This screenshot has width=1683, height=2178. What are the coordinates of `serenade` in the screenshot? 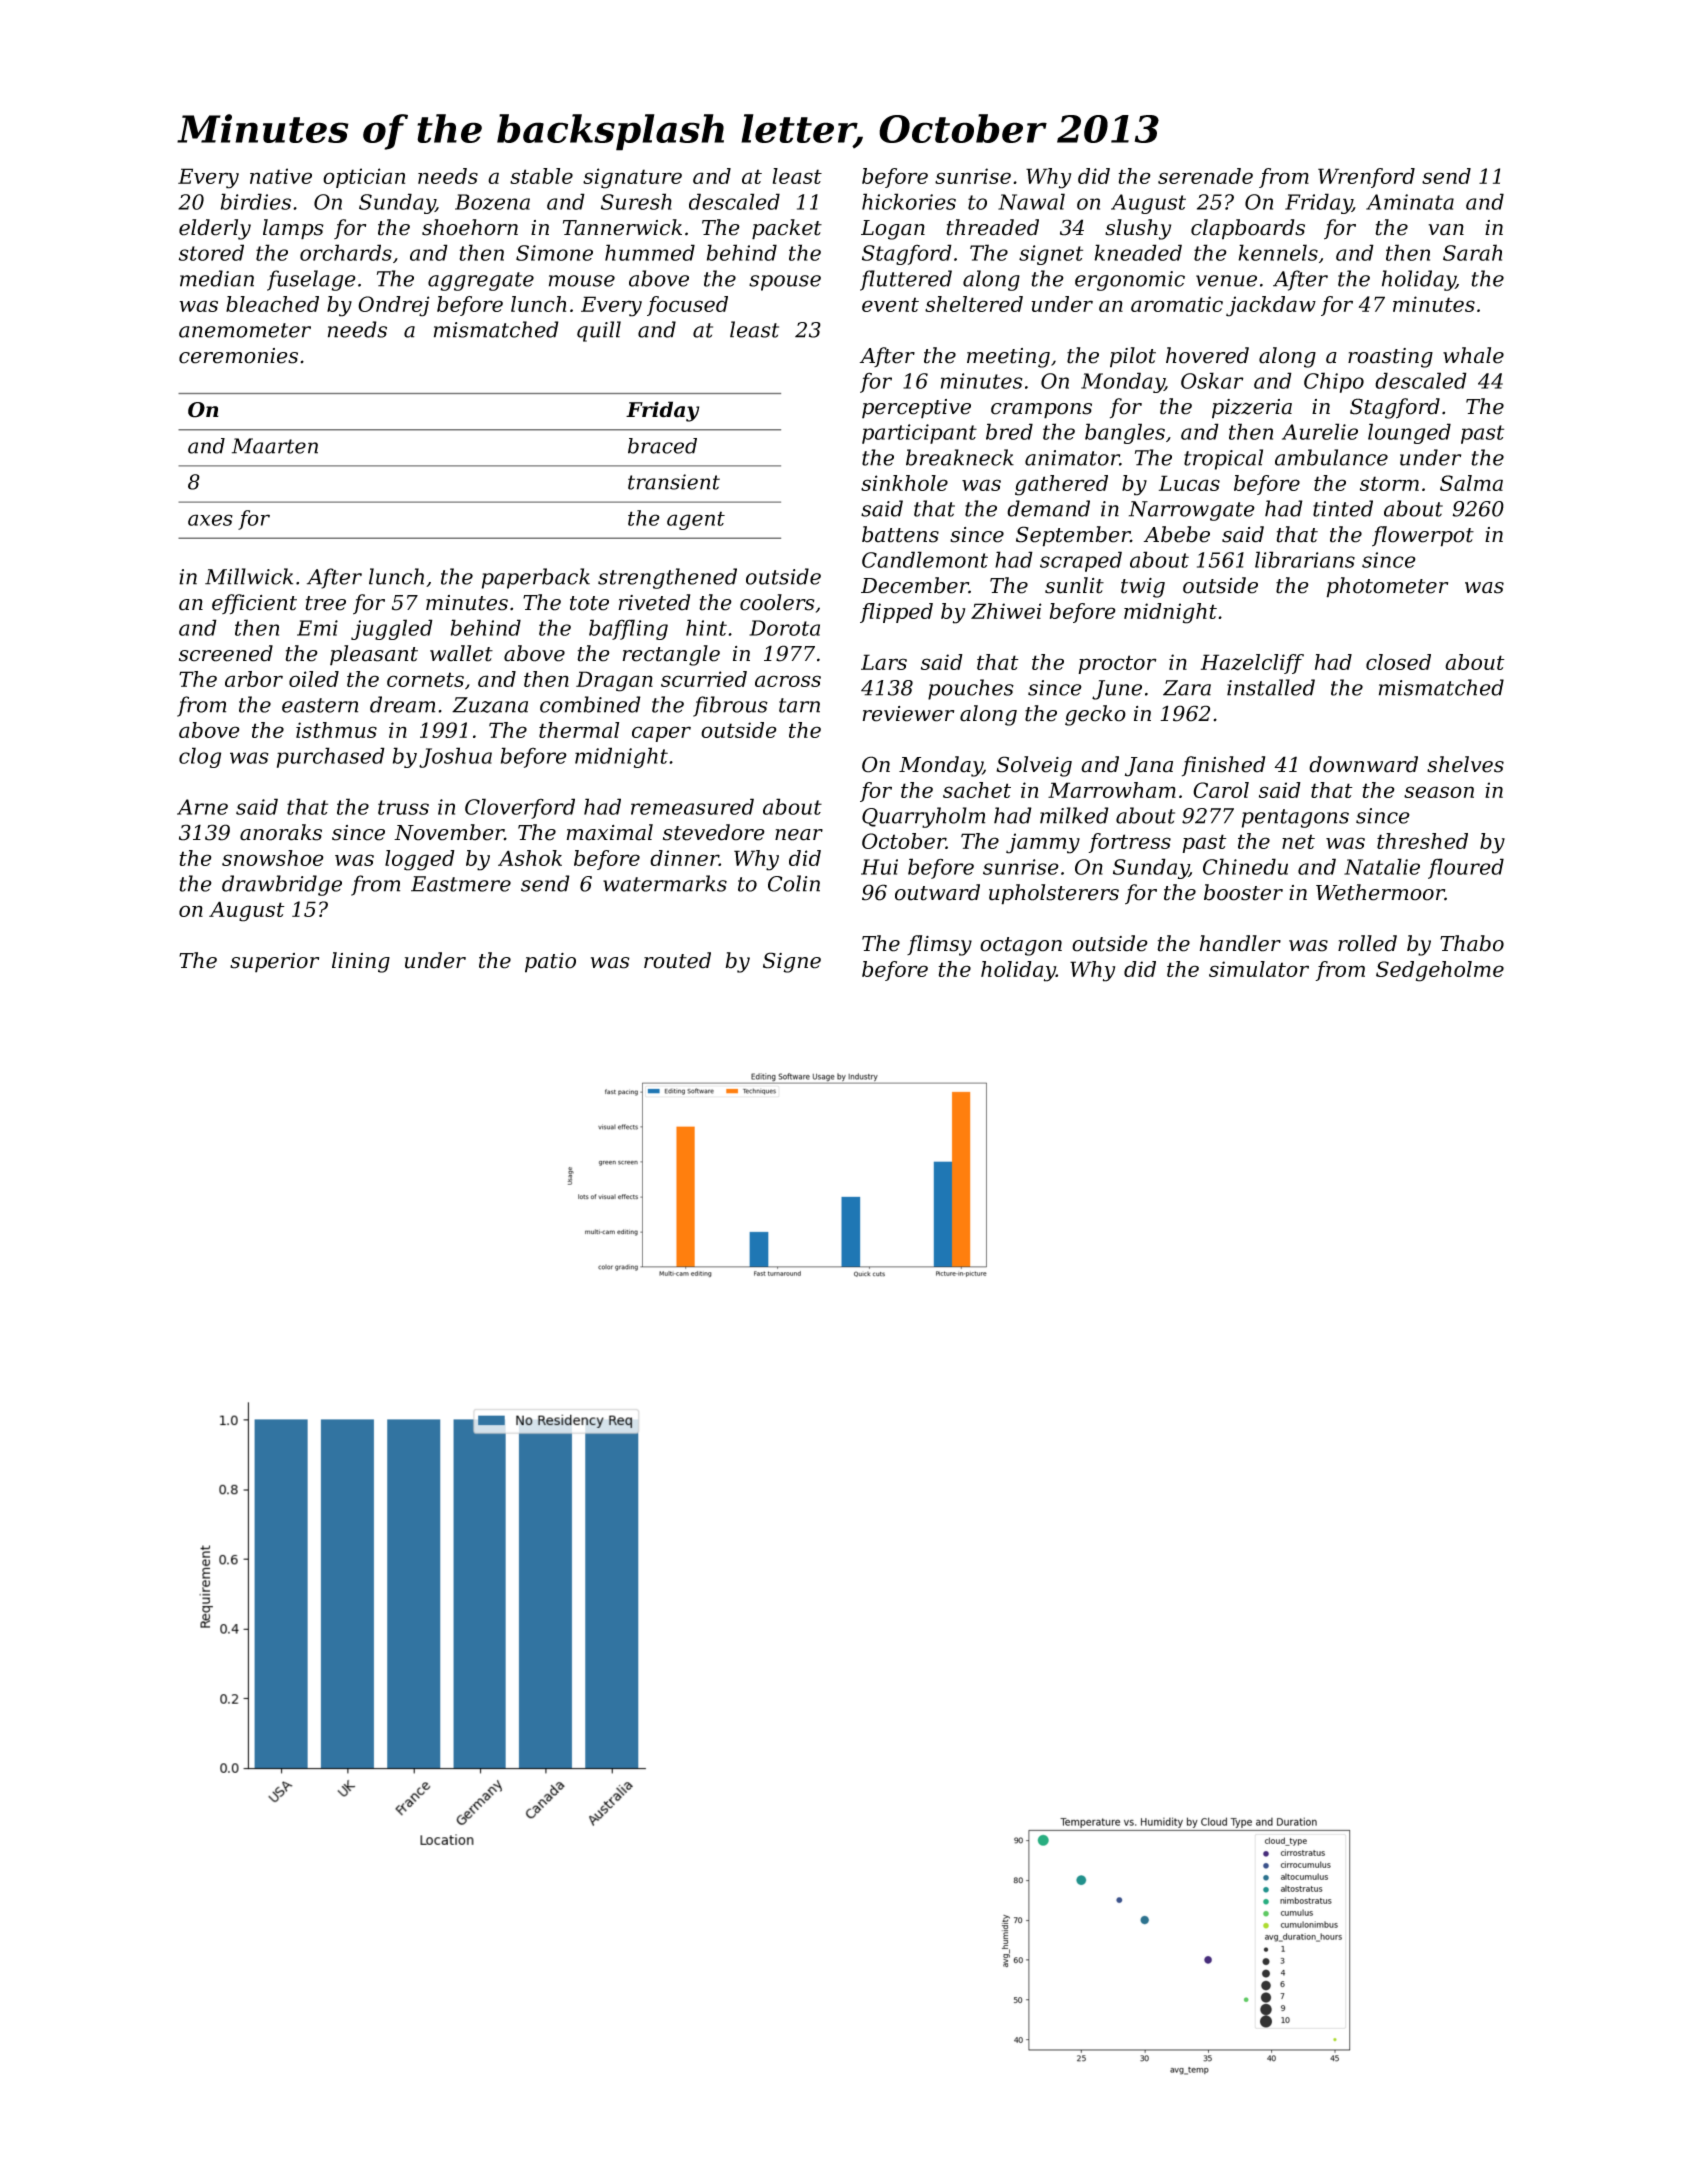 It's located at (1205, 176).
